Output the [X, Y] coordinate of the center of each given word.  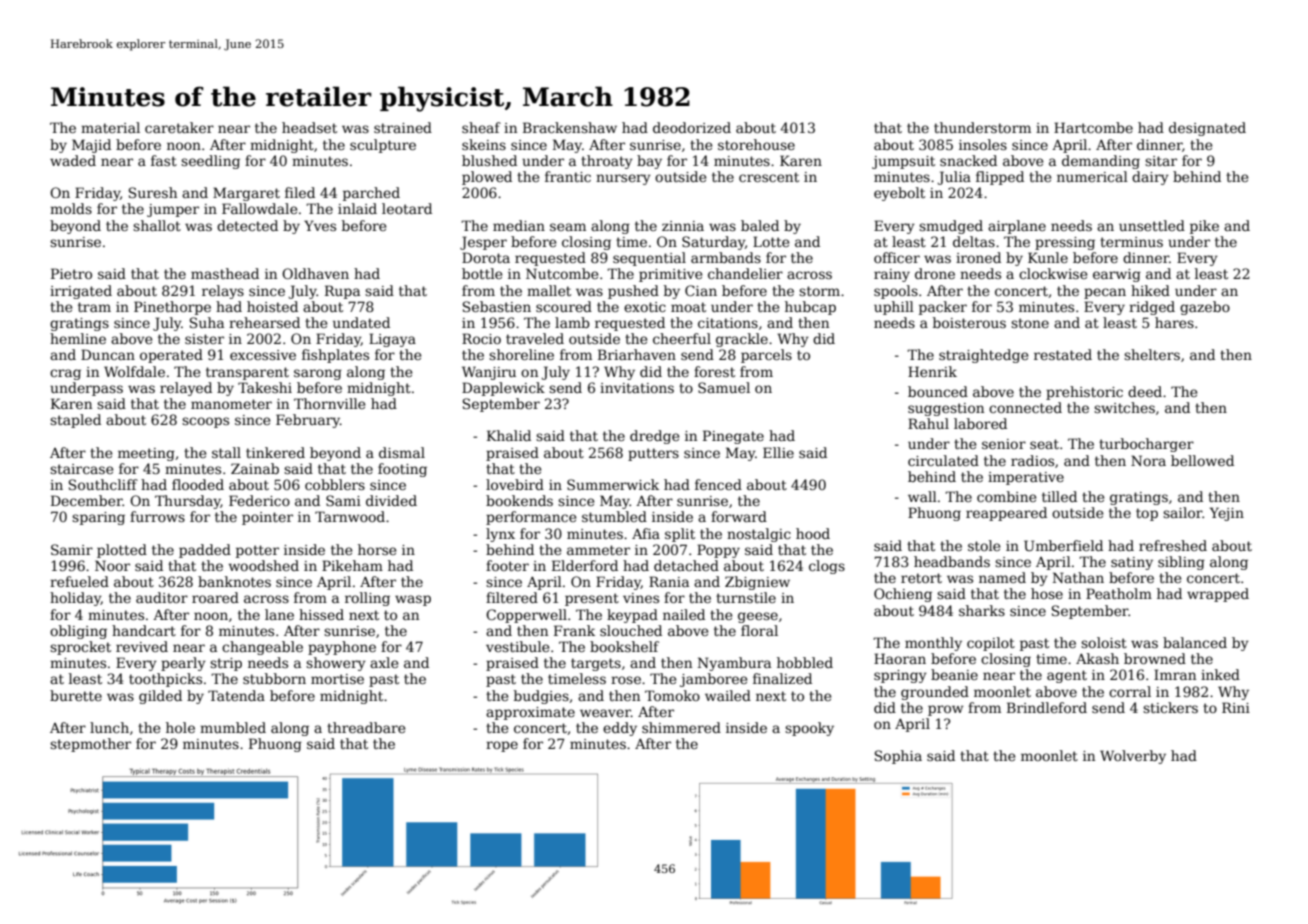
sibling [1181, 563]
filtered [512, 597]
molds [71, 208]
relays [223, 292]
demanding [1101, 162]
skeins [484, 144]
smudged [951, 227]
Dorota [486, 257]
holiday [75, 599]
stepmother [90, 745]
